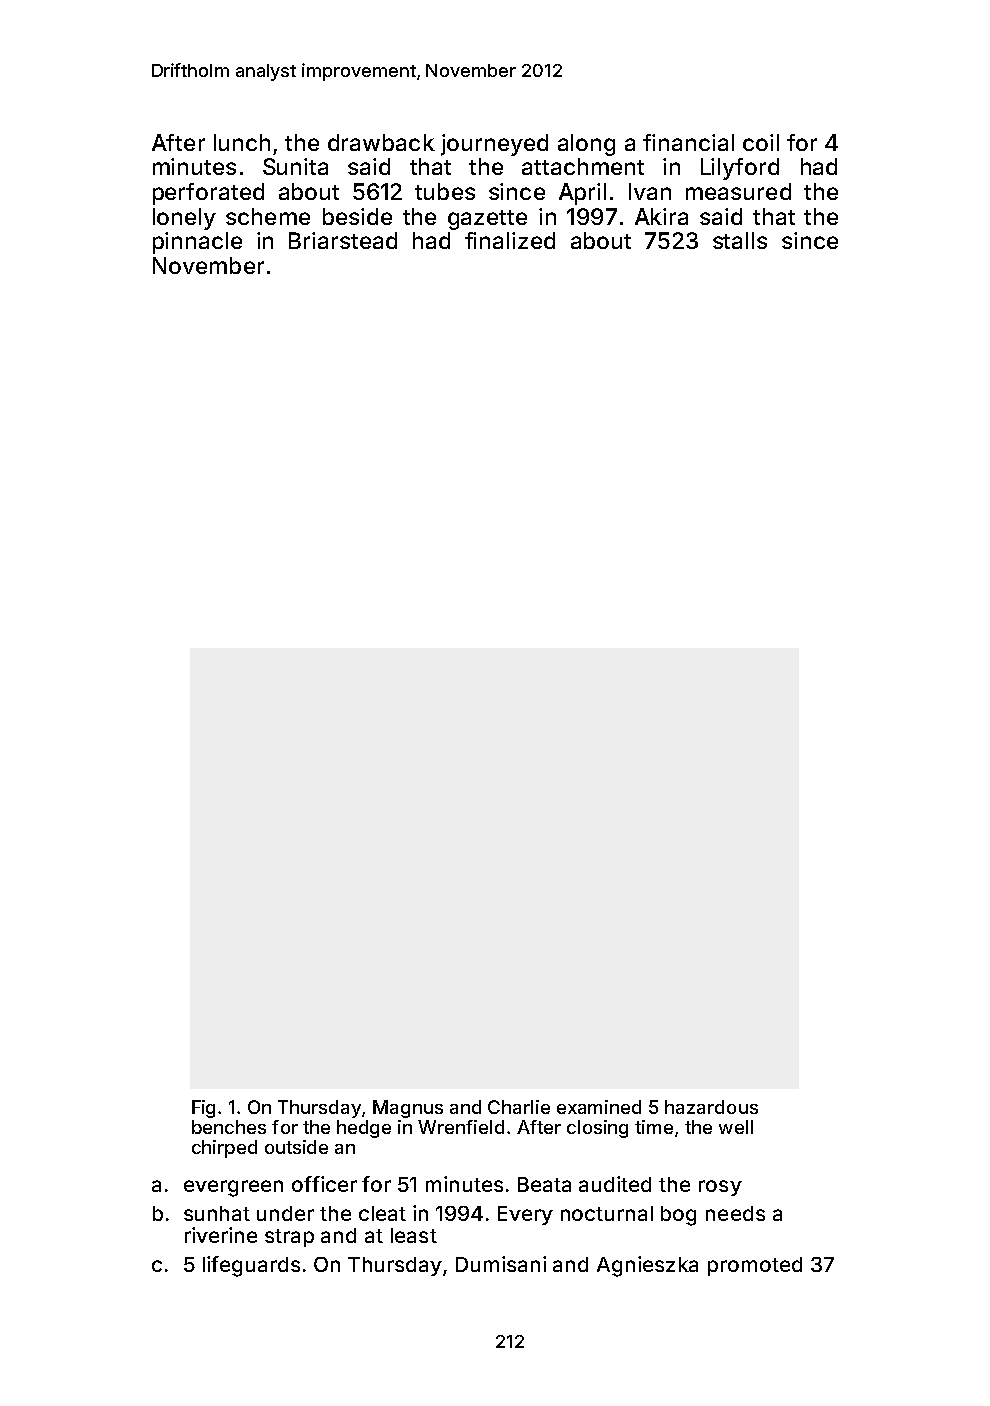 The height and width of the screenshot is (1406, 990). What do you see at coordinates (740, 240) in the screenshot?
I see `stalls` at bounding box center [740, 240].
